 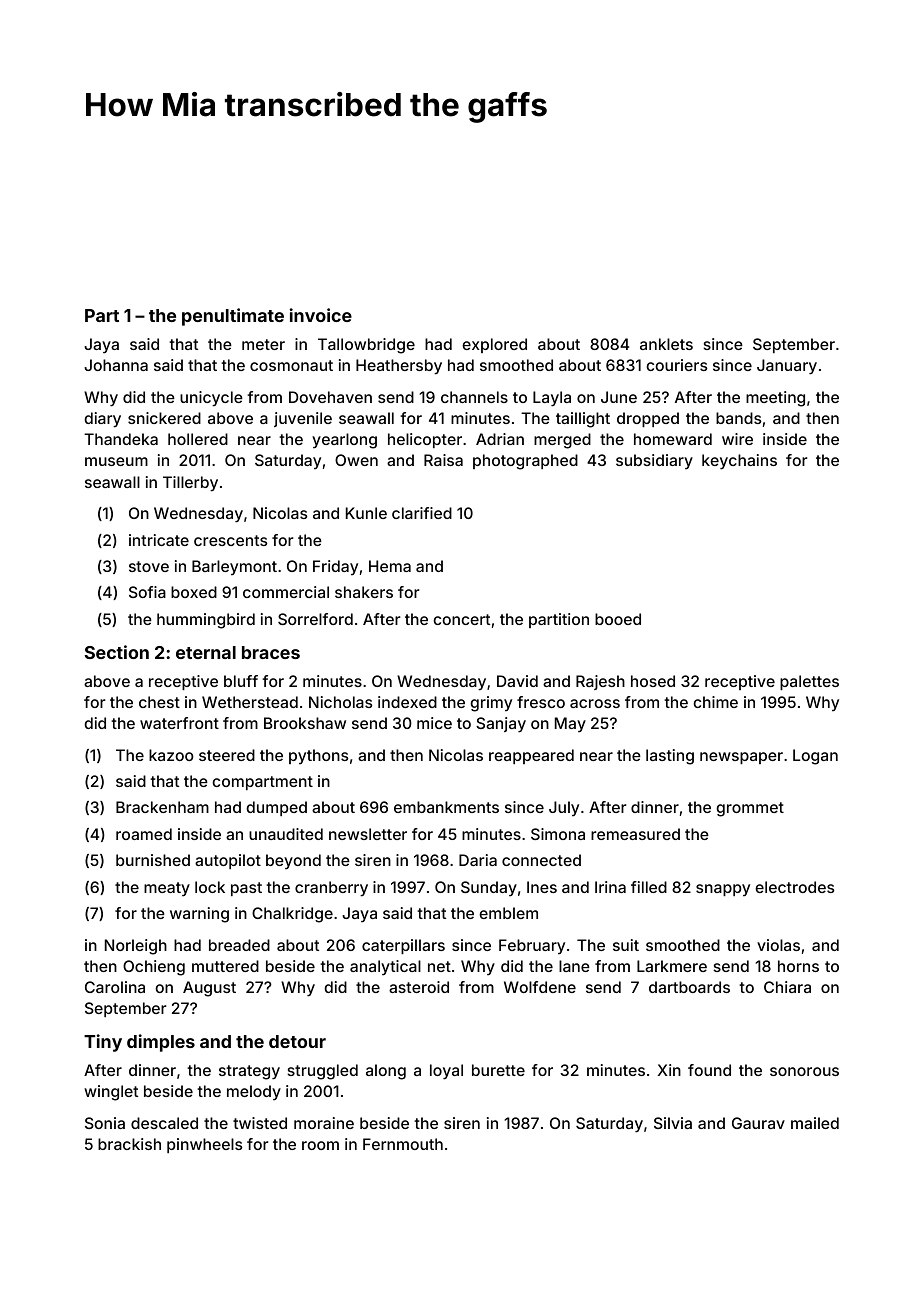 I want to click on horns, so click(x=798, y=966).
